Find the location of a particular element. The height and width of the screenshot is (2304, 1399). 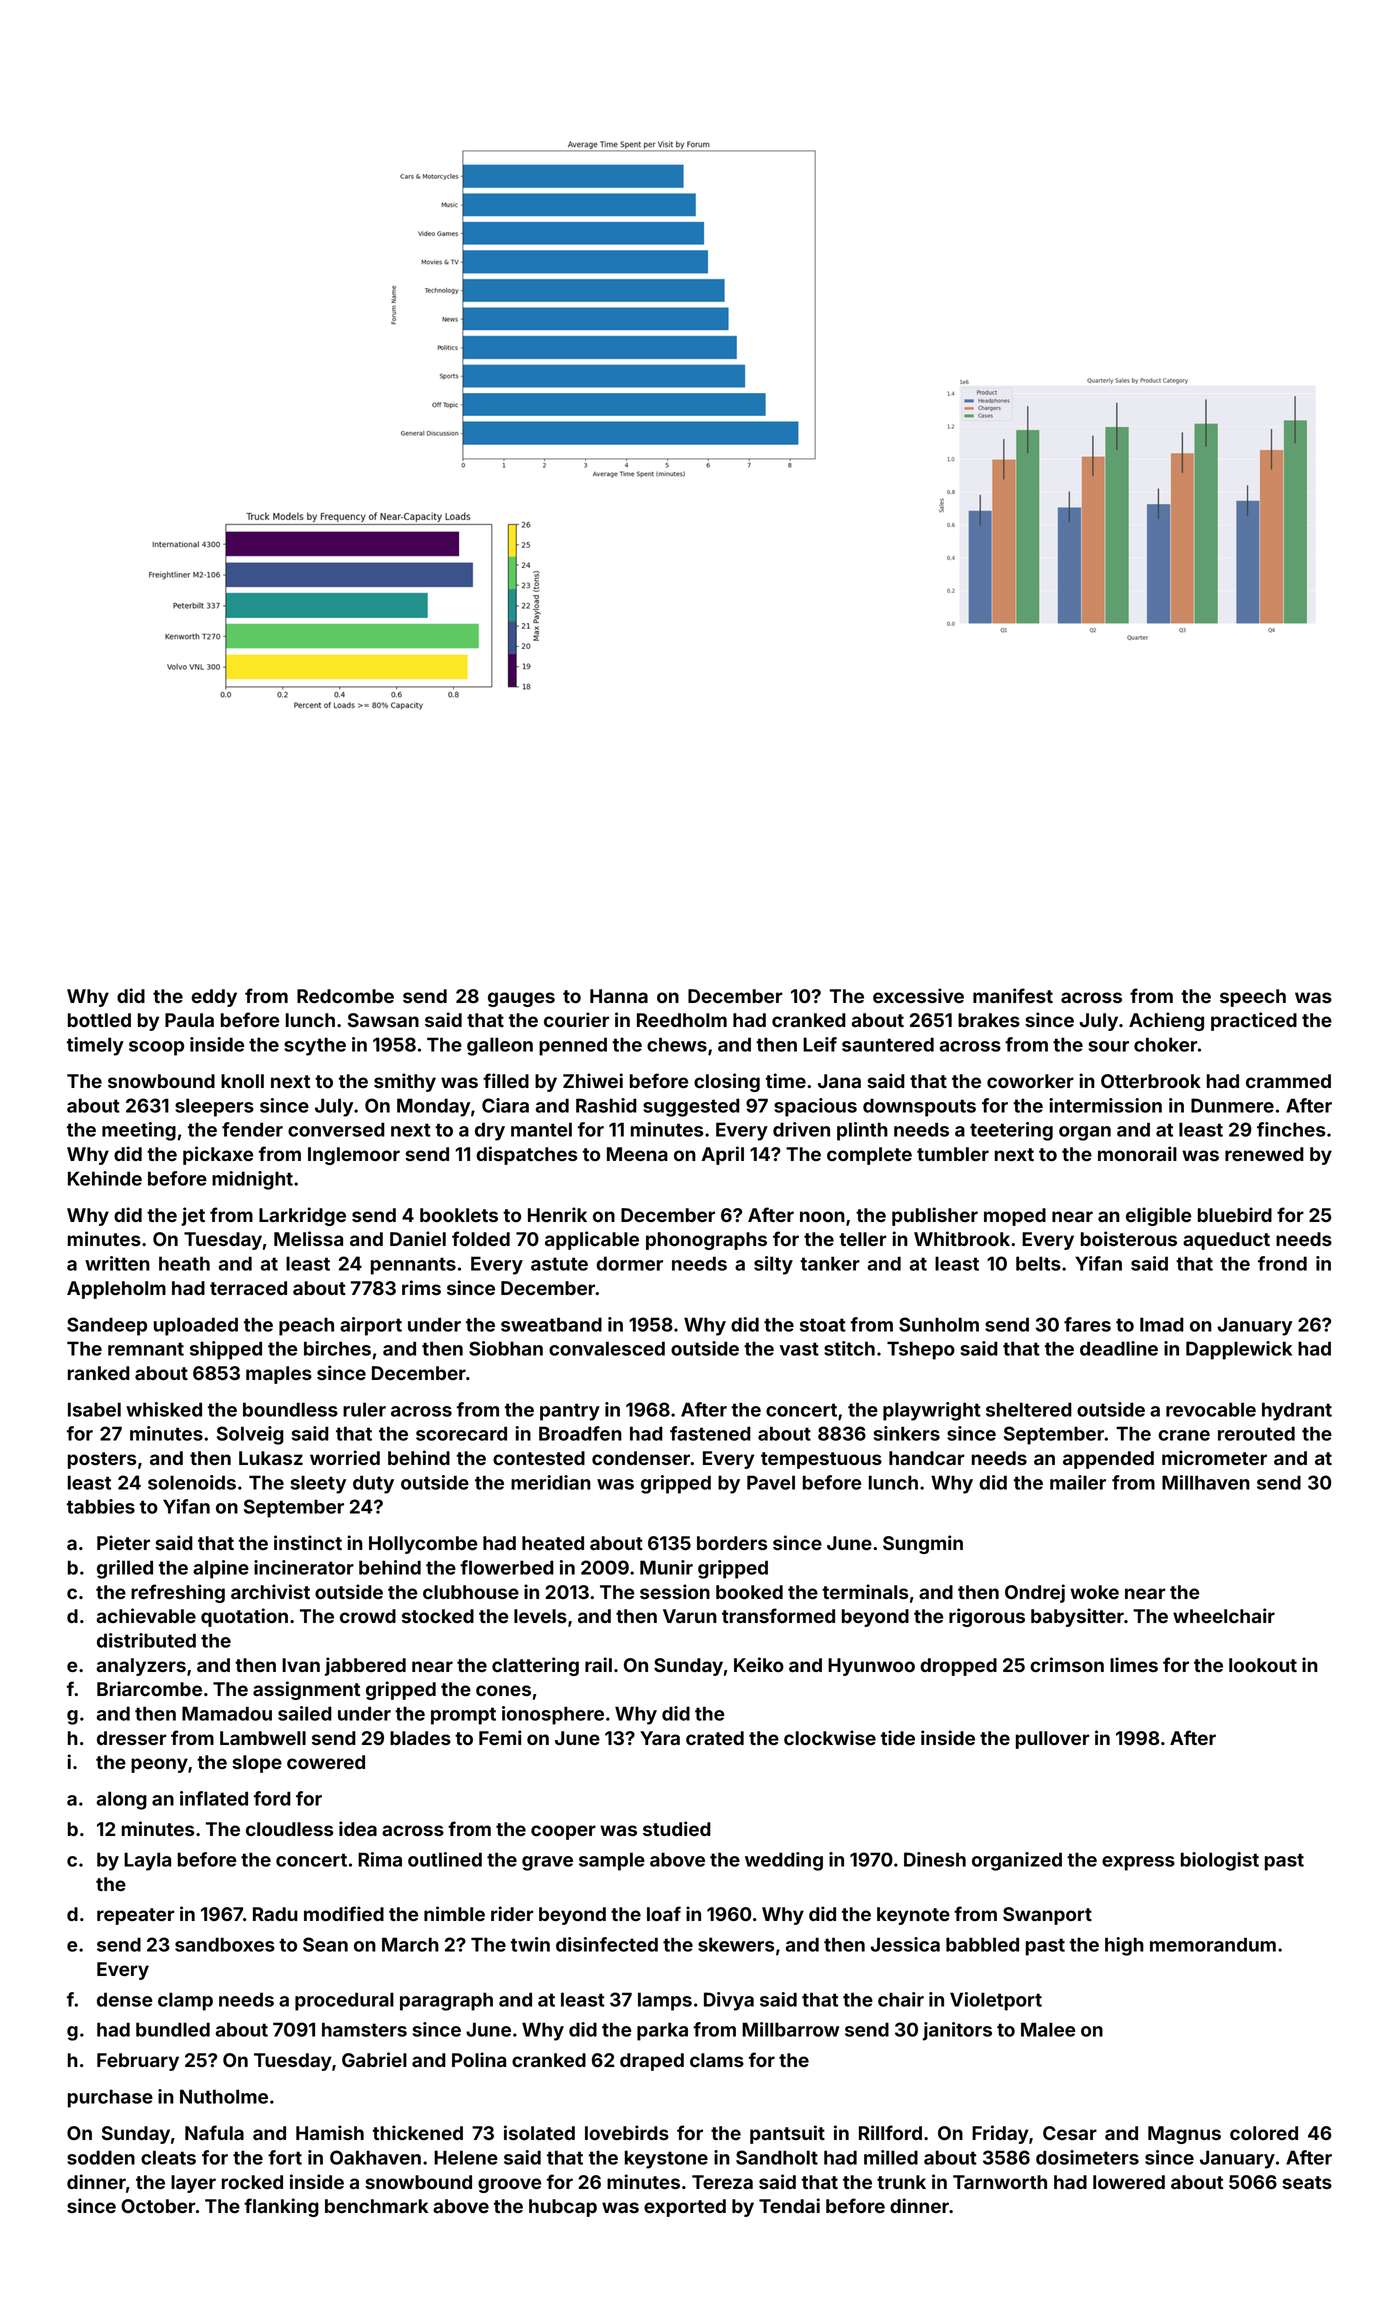

flanking is located at coordinates (281, 2207).
